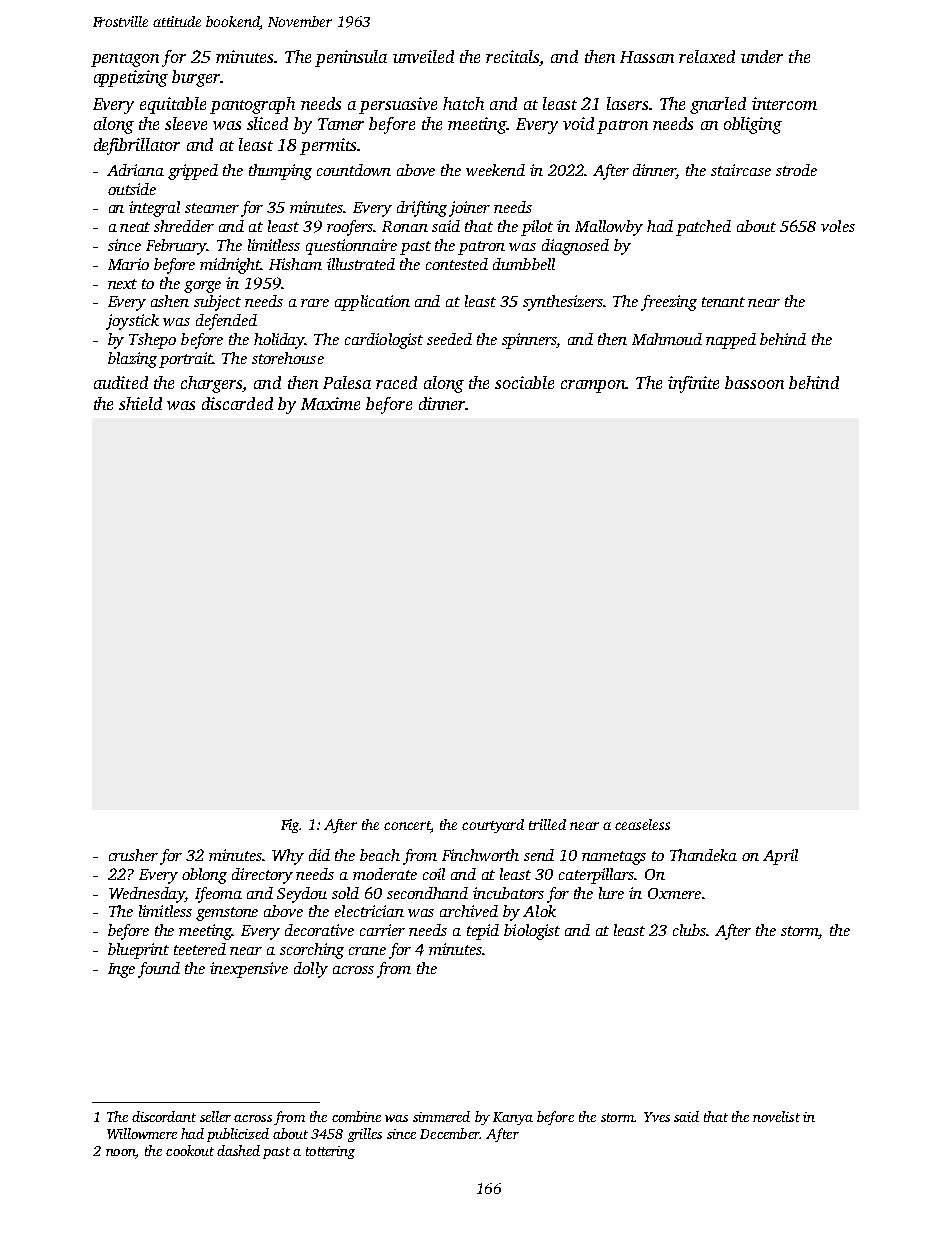 The image size is (952, 1233). What do you see at coordinates (196, 78) in the image?
I see `burger` at bounding box center [196, 78].
